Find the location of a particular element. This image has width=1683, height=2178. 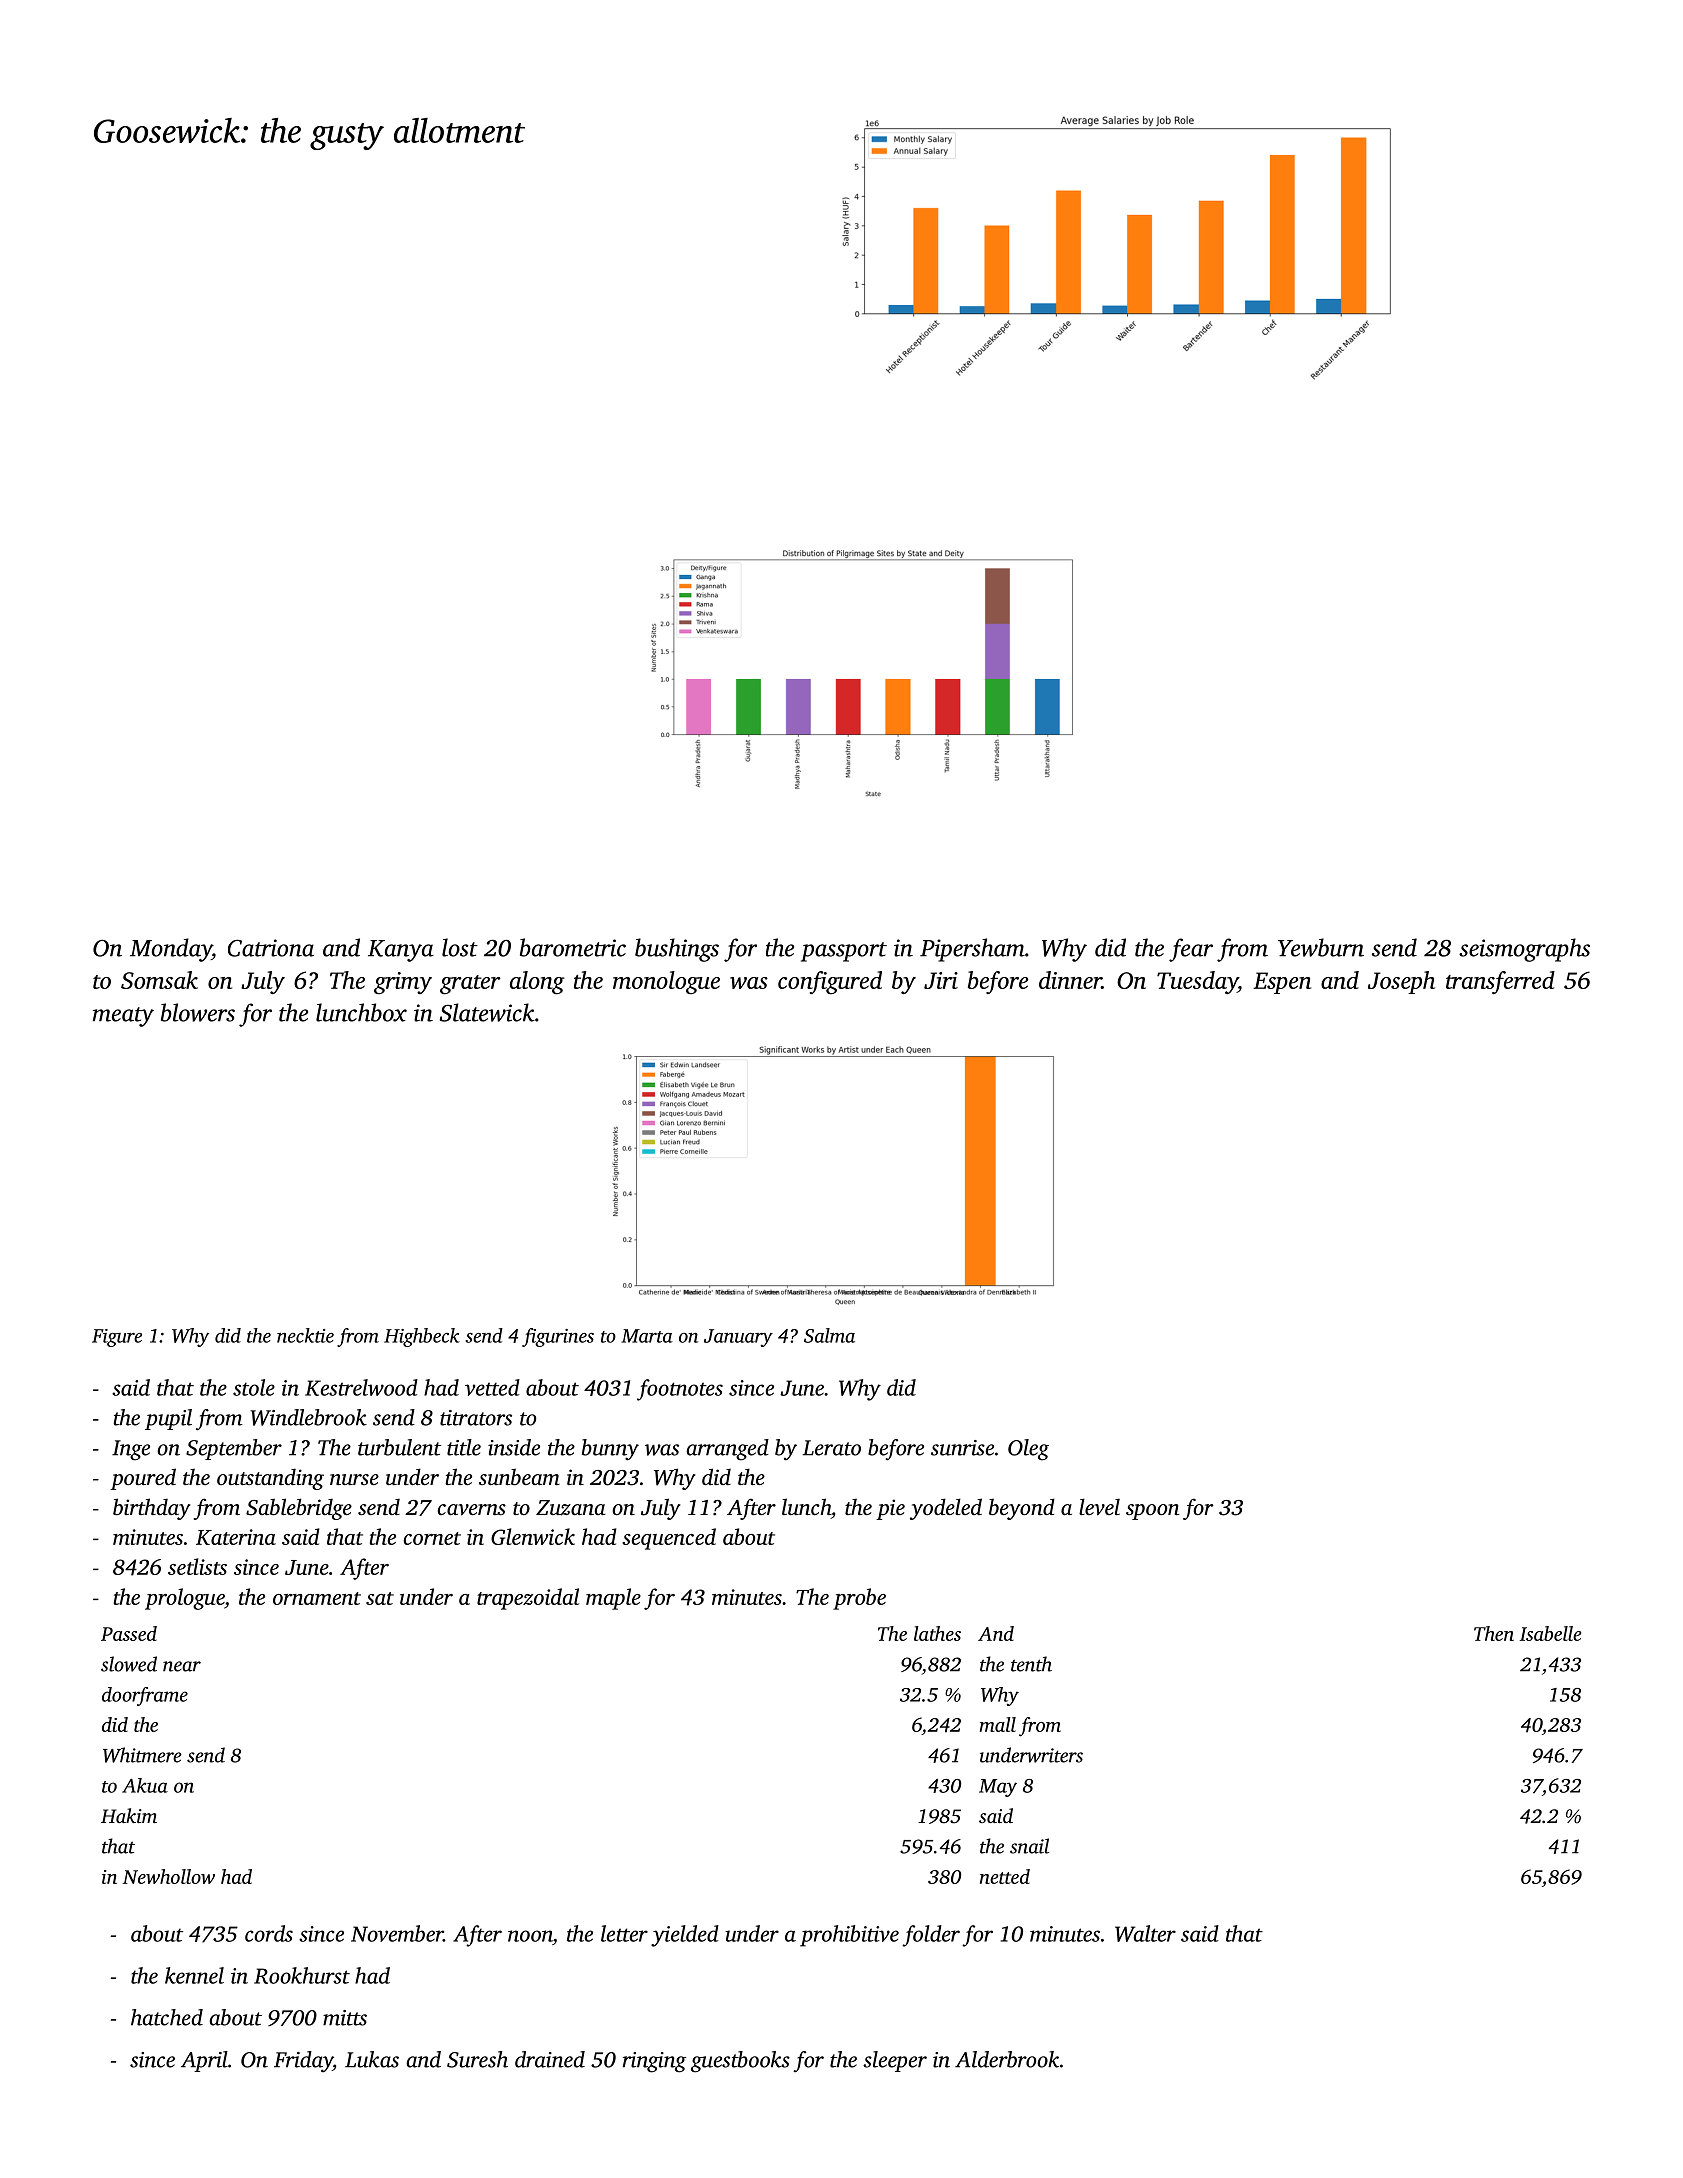

spoon is located at coordinates (1153, 1512).
